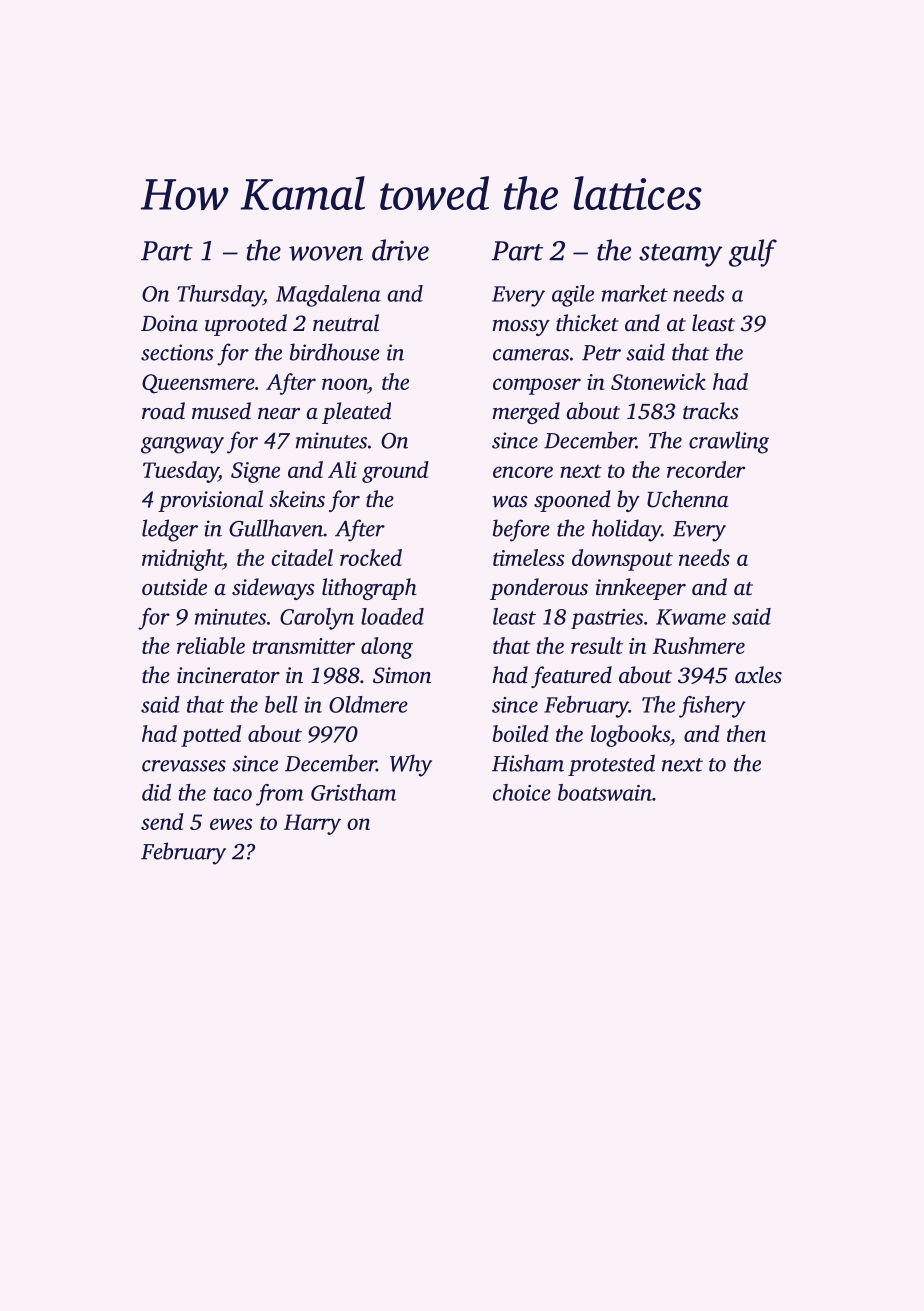  I want to click on bell, so click(281, 704).
